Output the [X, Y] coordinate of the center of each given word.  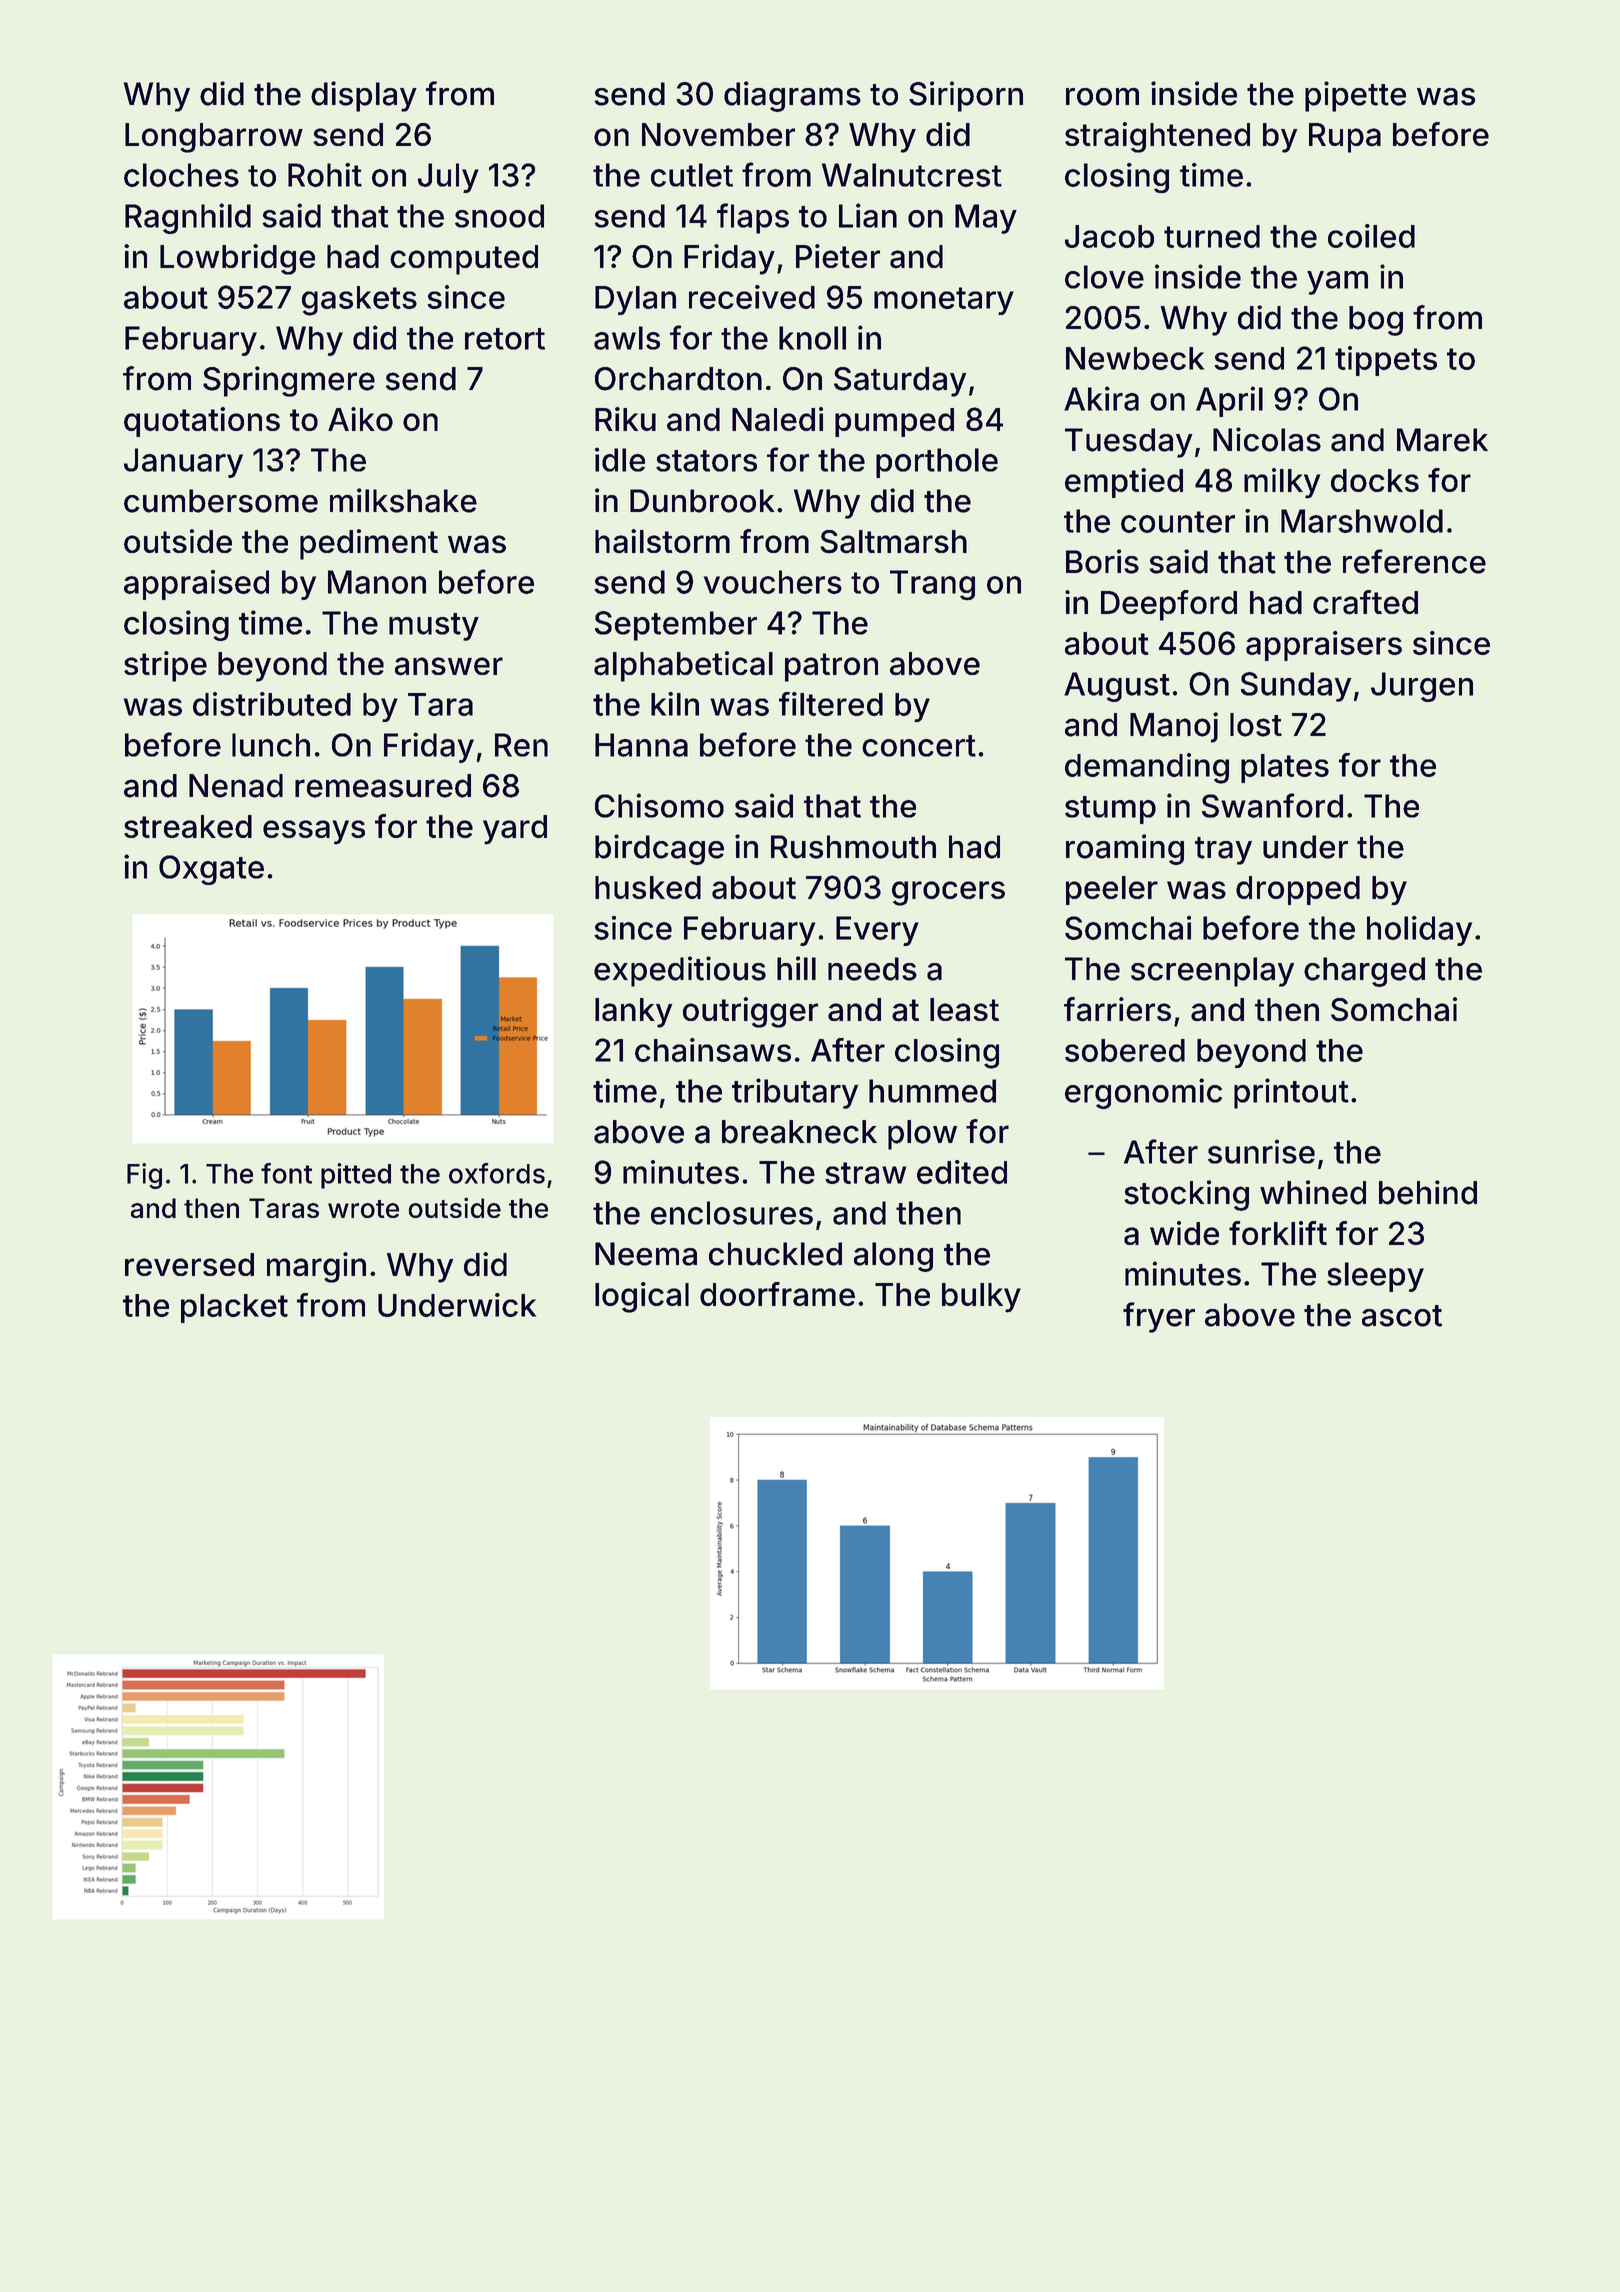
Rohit [325, 175]
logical [642, 1297]
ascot [1402, 1316]
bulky [981, 1298]
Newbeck [1135, 358]
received [752, 297]
